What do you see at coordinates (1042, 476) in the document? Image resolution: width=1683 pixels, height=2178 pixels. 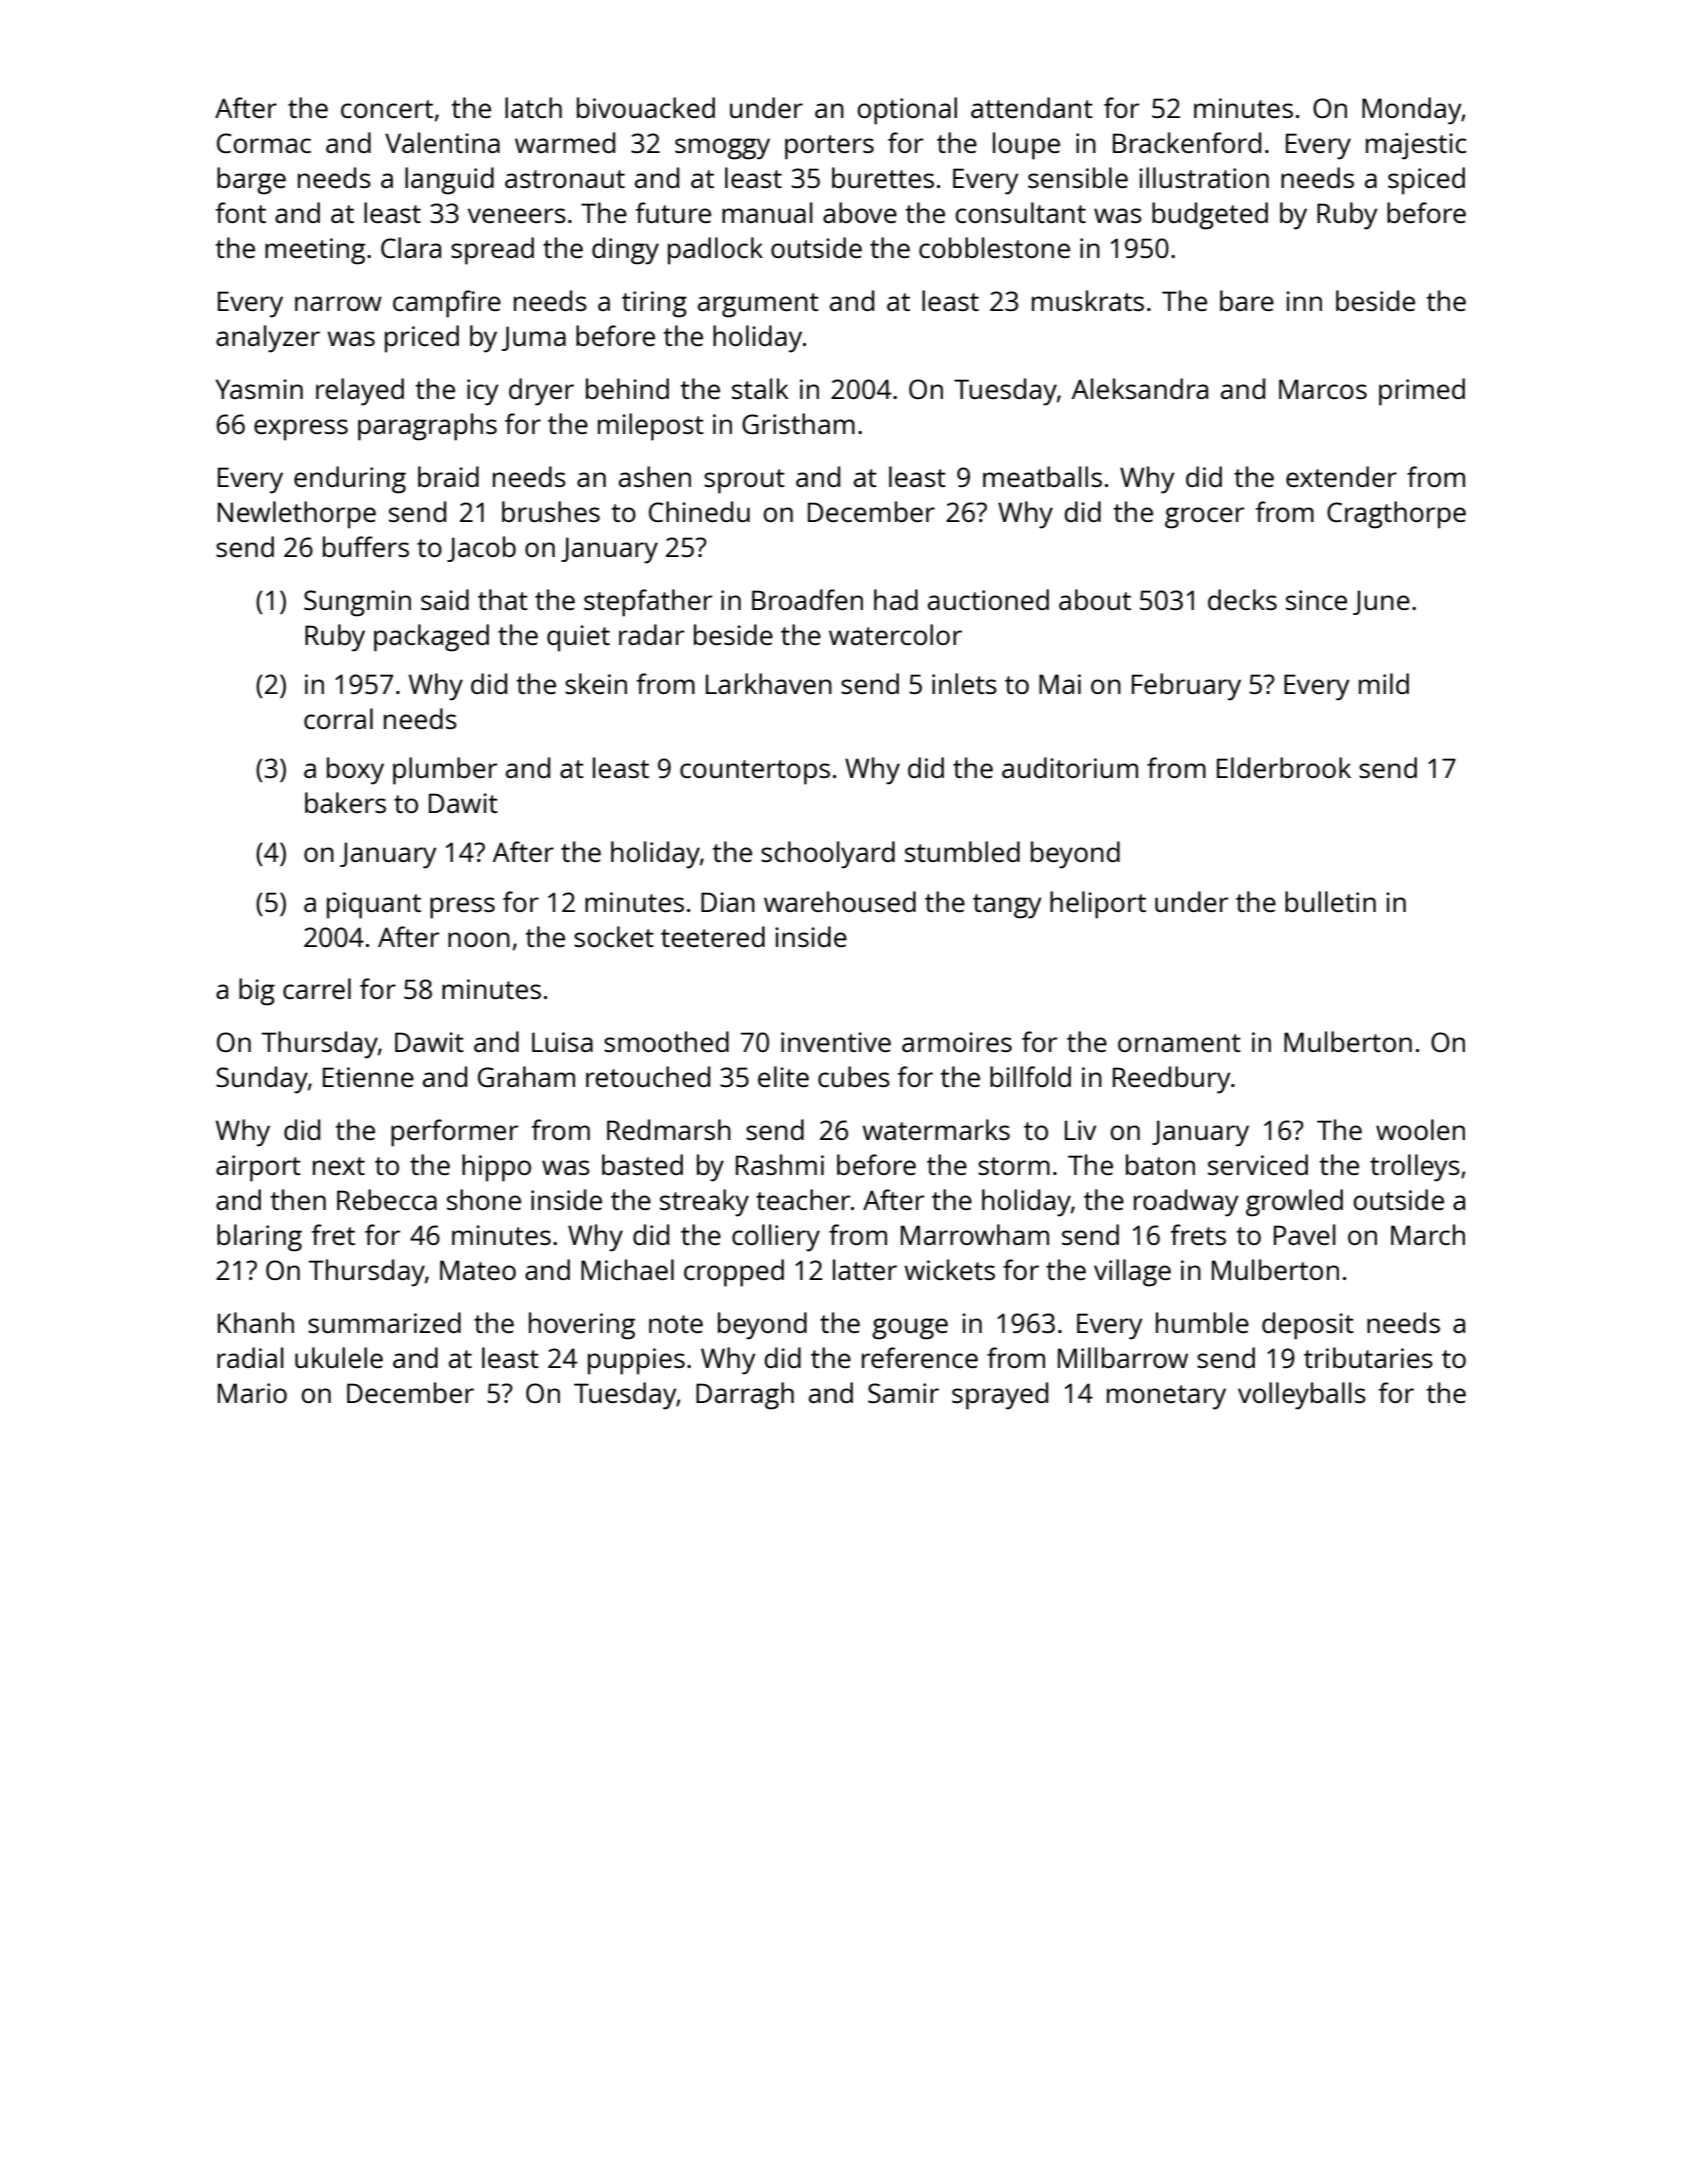 I see `meatballs` at bounding box center [1042, 476].
